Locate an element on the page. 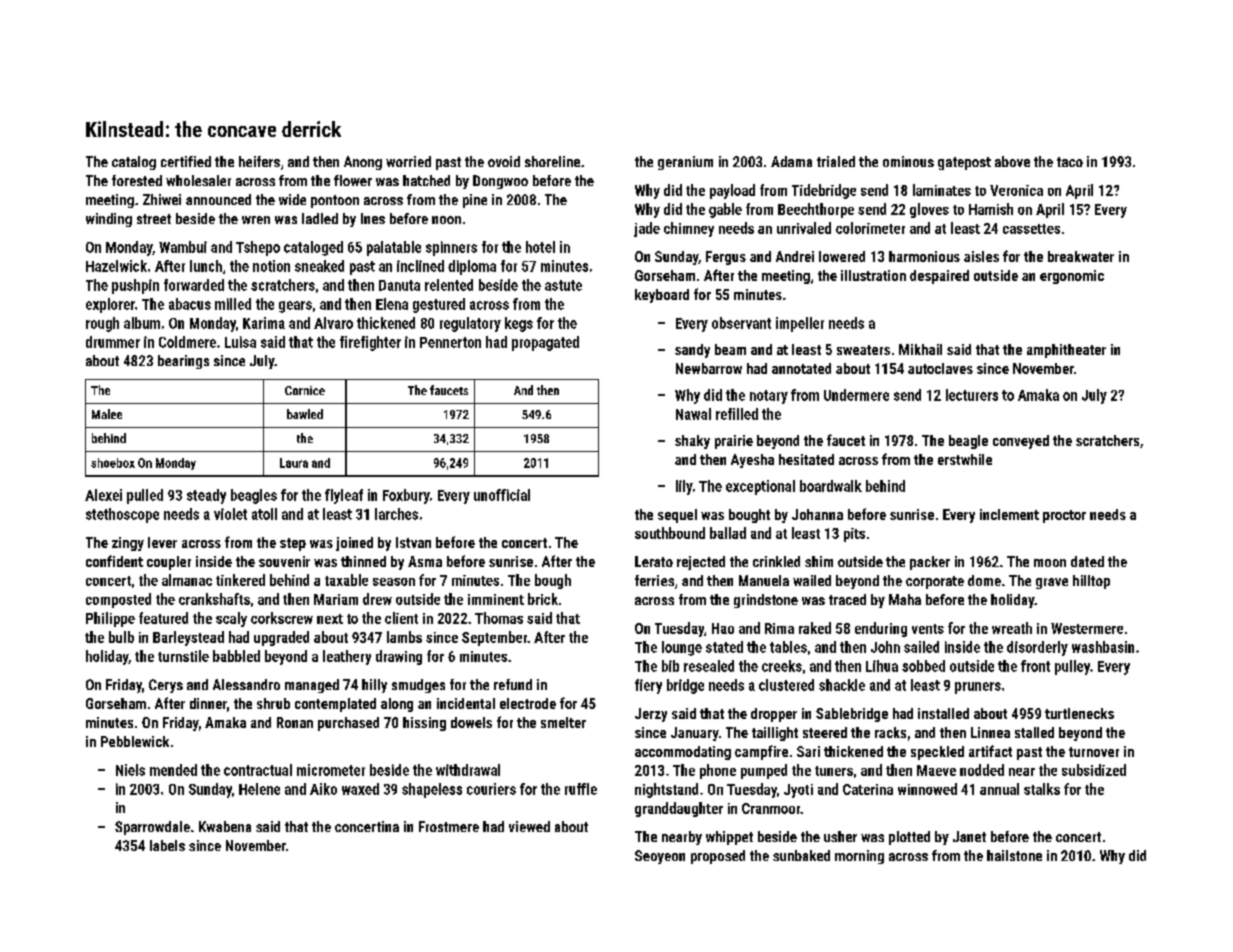 This document has height=952, width=1233. labels is located at coordinates (167, 845).
